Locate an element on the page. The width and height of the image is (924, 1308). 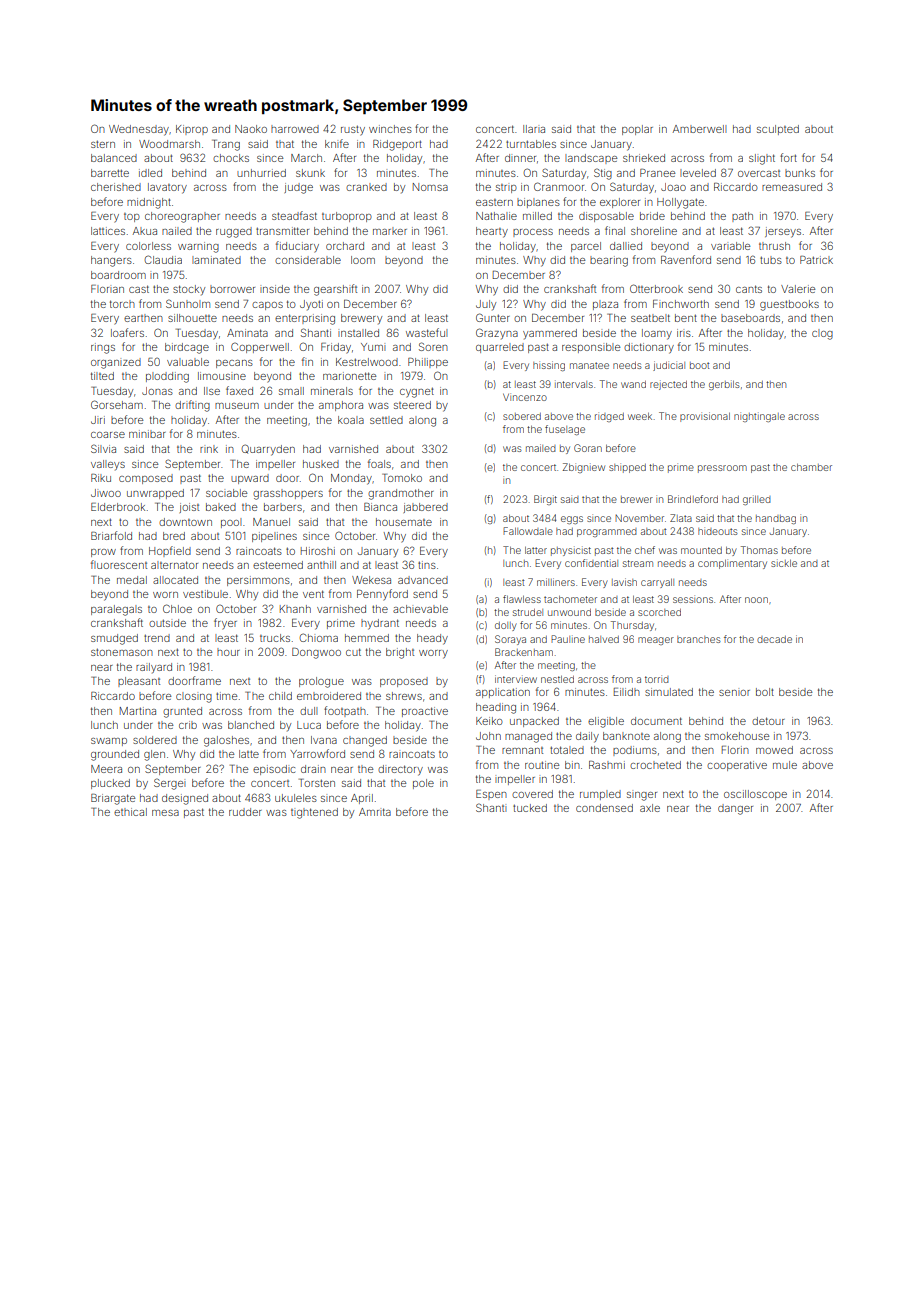
soldered is located at coordinates (155, 740).
